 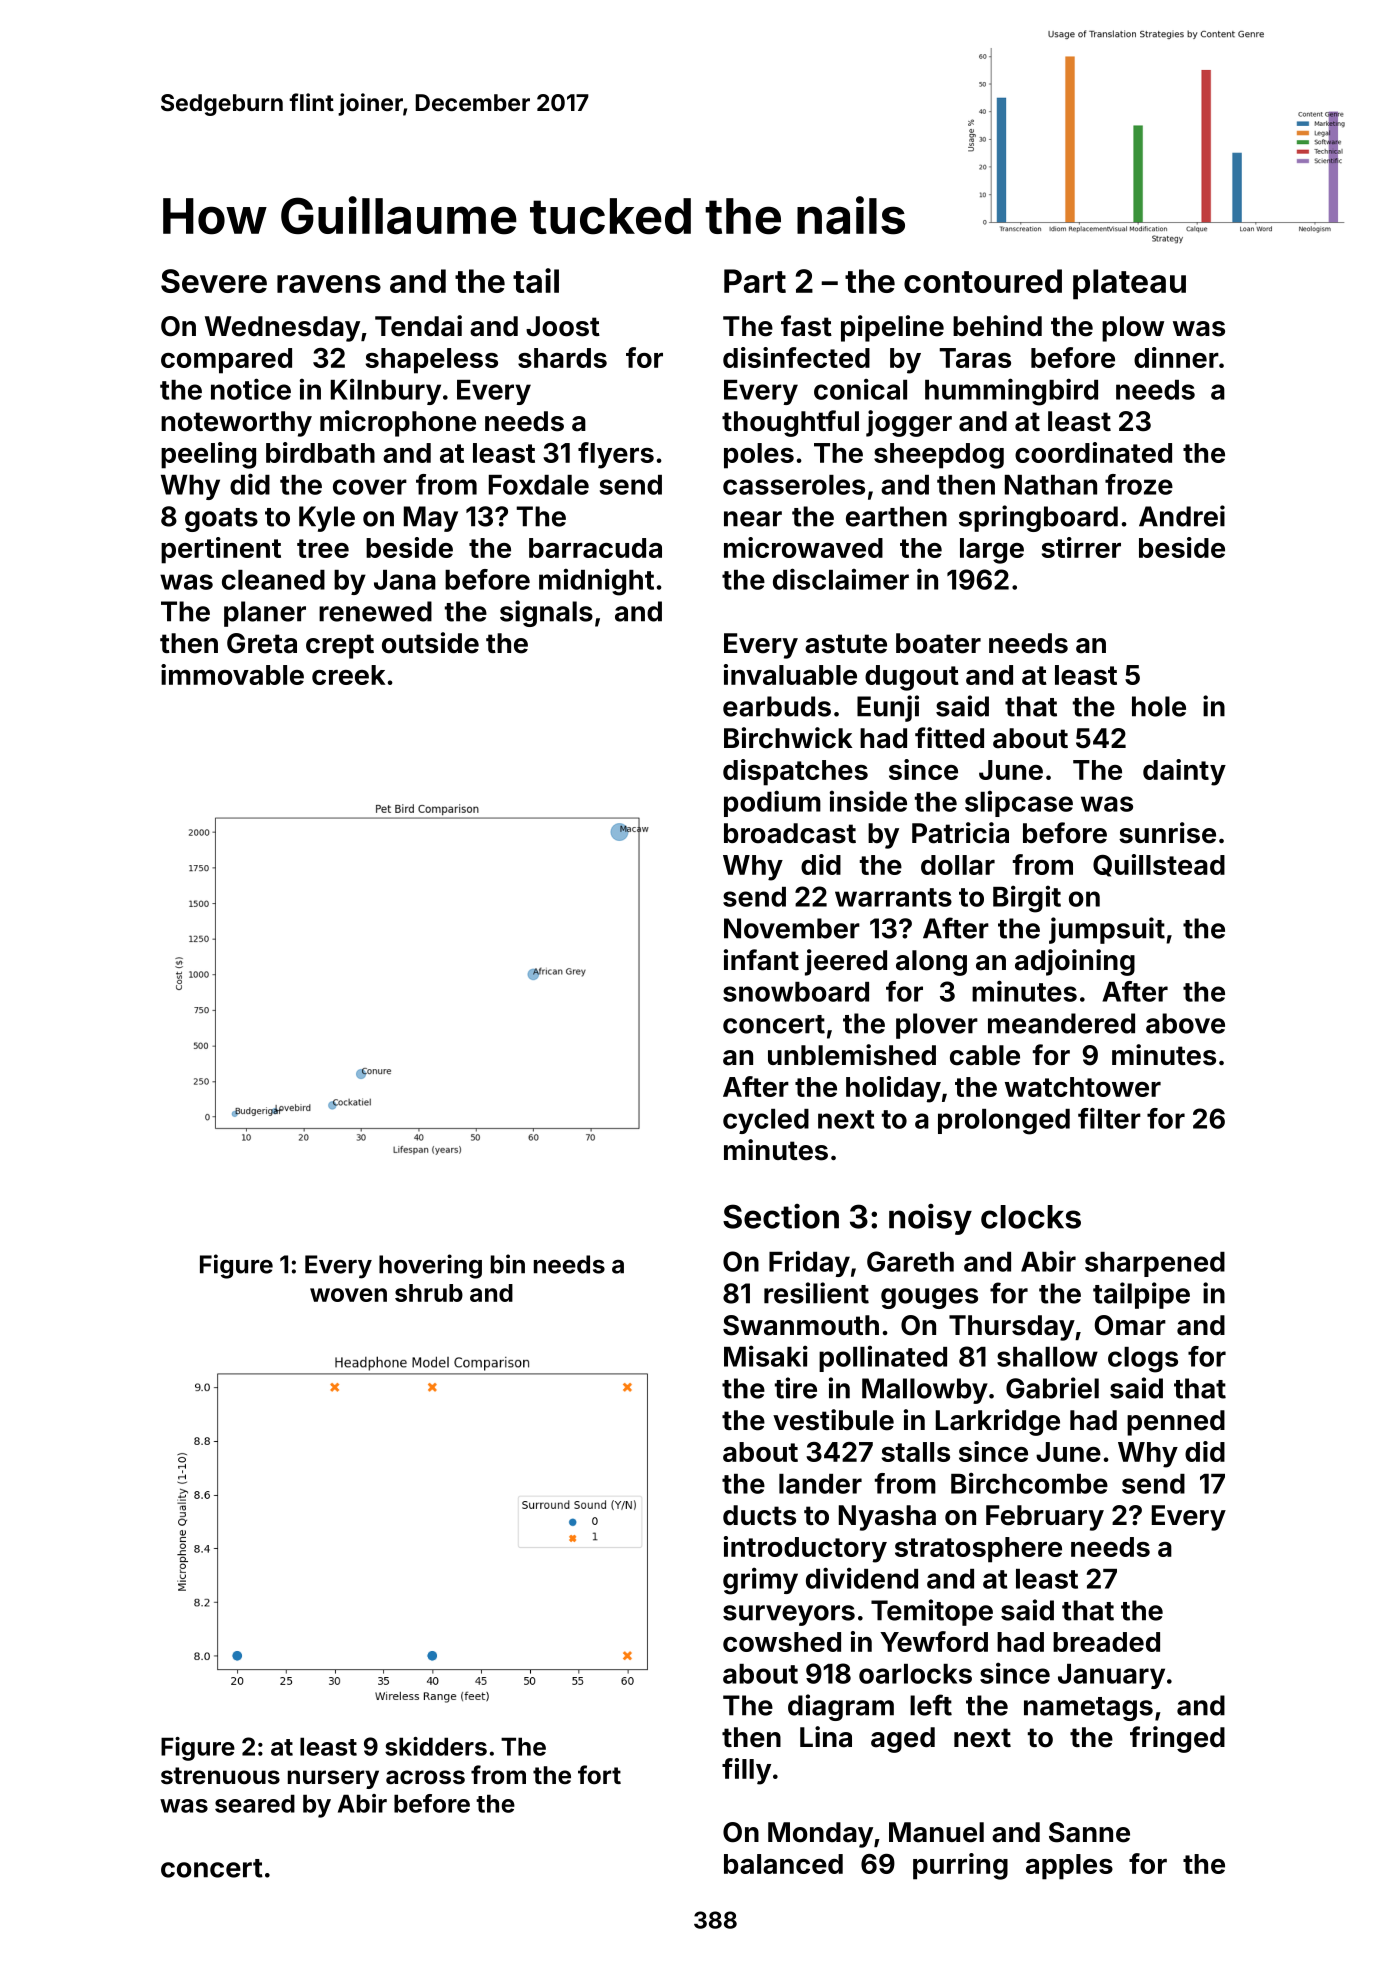 I want to click on strenuous, so click(x=220, y=1776).
